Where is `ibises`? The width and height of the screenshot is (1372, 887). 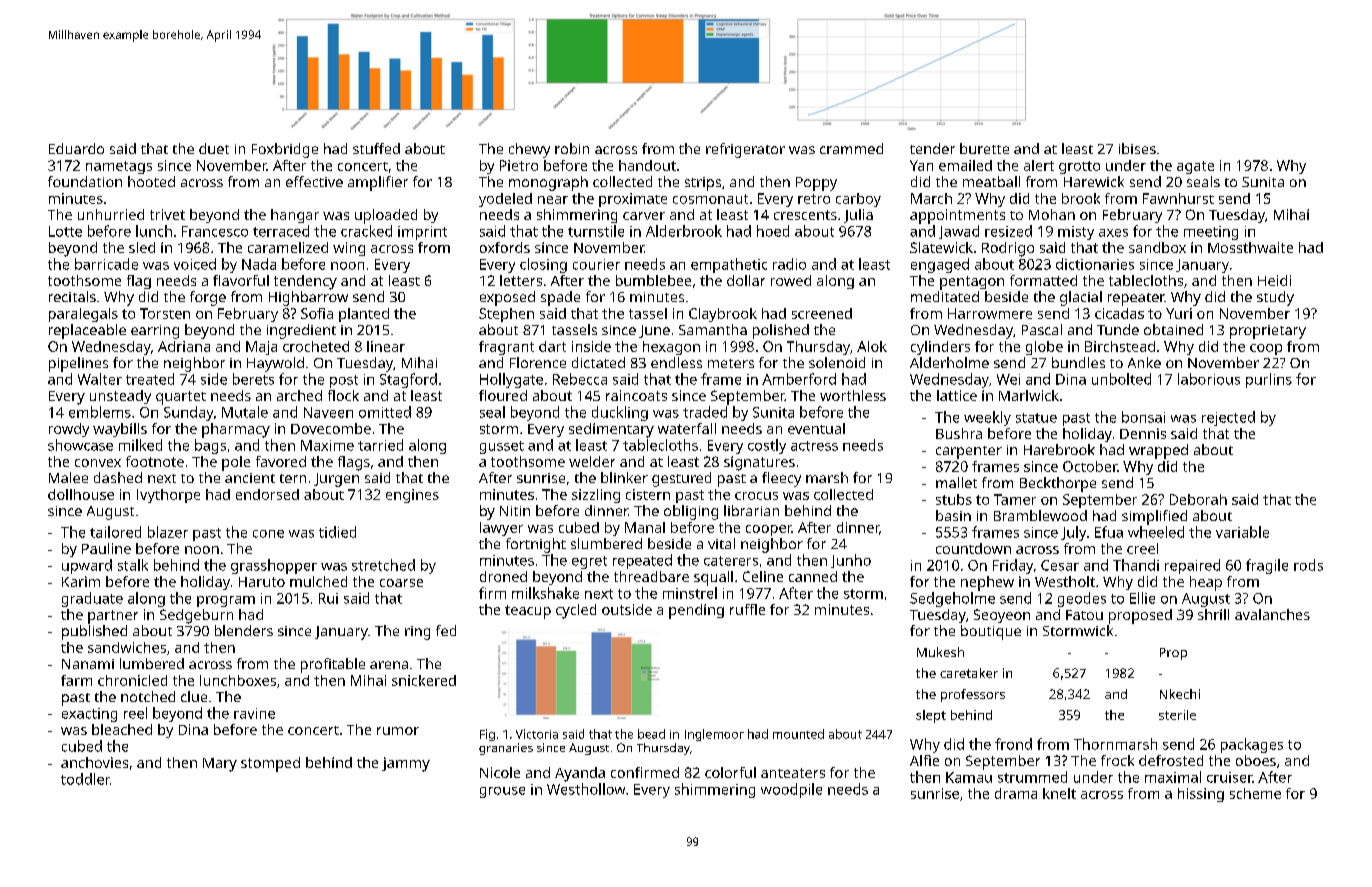
ibises is located at coordinates (1137, 148).
